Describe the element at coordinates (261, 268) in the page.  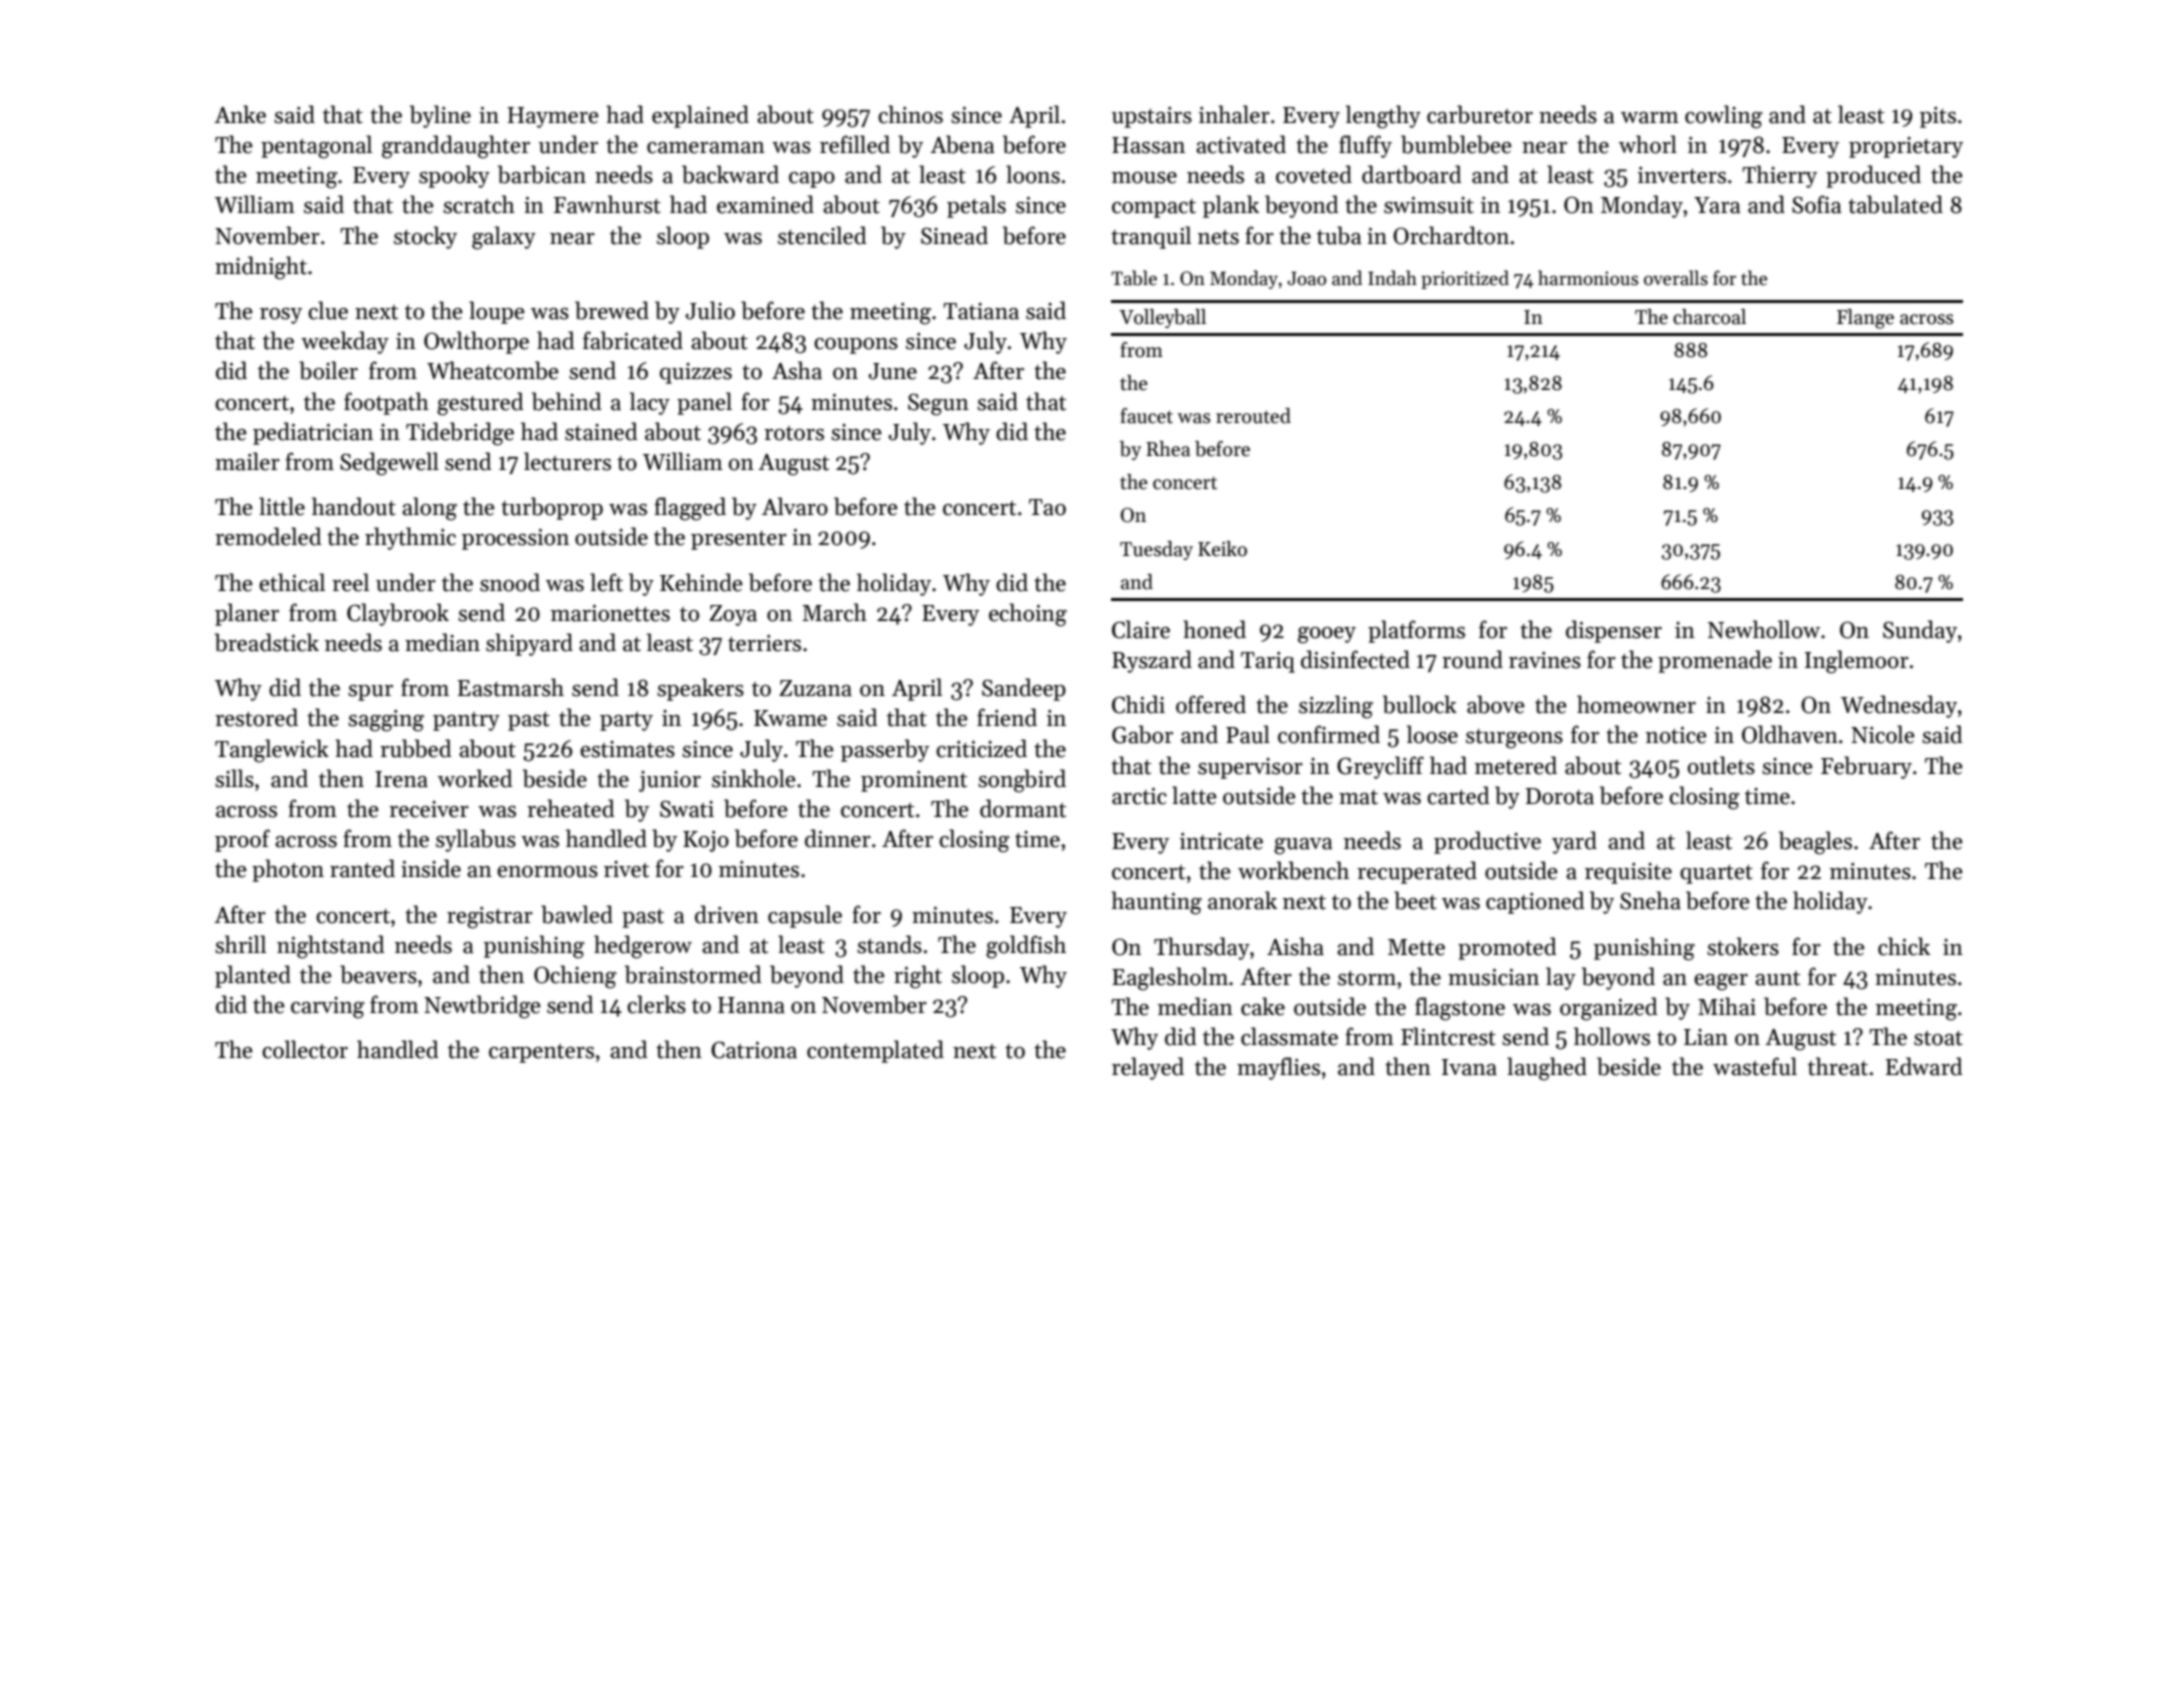
I see `midnight` at that location.
